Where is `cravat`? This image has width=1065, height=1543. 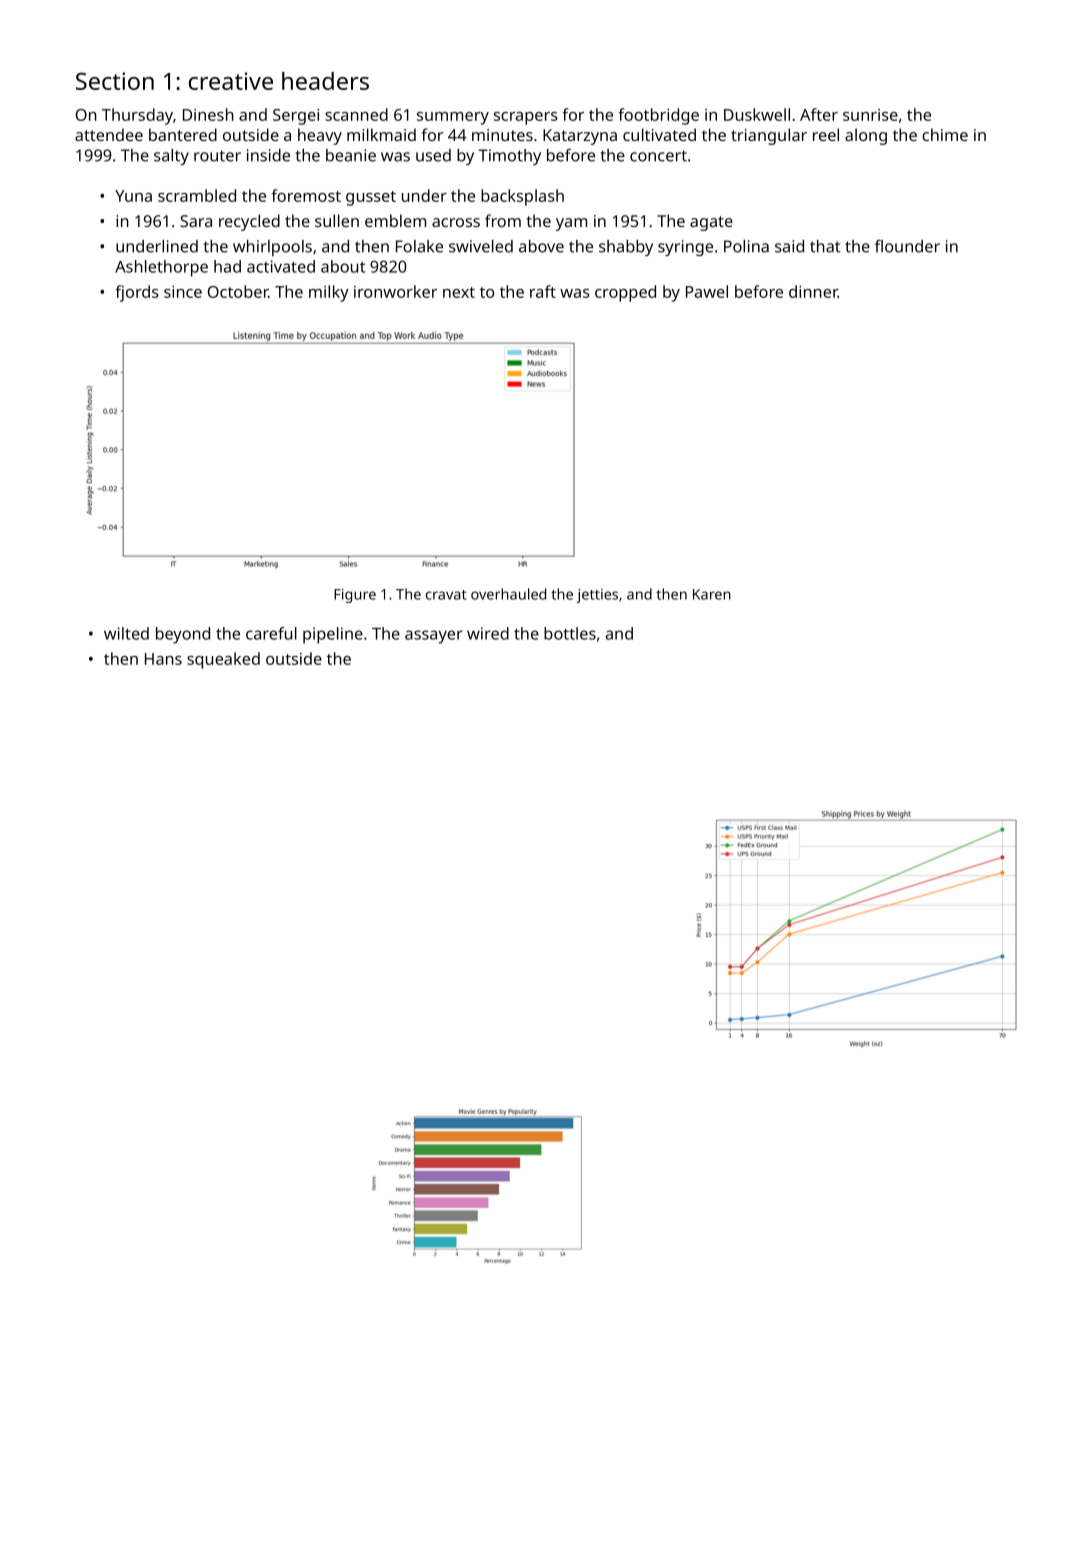
cravat is located at coordinates (446, 595).
